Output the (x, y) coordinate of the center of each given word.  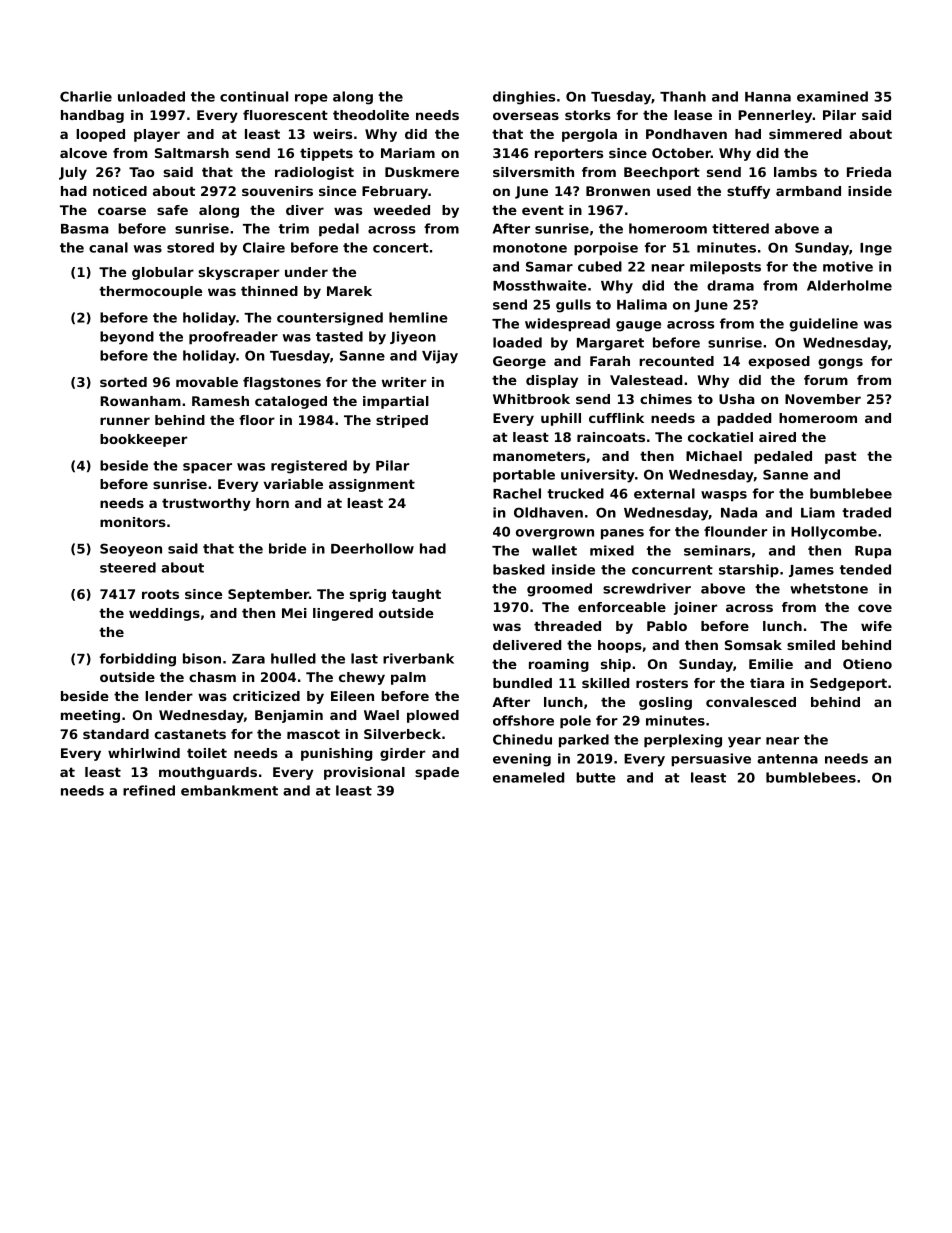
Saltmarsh (192, 153)
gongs (840, 363)
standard (116, 734)
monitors (133, 522)
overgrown (555, 534)
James (811, 571)
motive (848, 266)
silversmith (533, 172)
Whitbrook (531, 399)
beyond (127, 338)
